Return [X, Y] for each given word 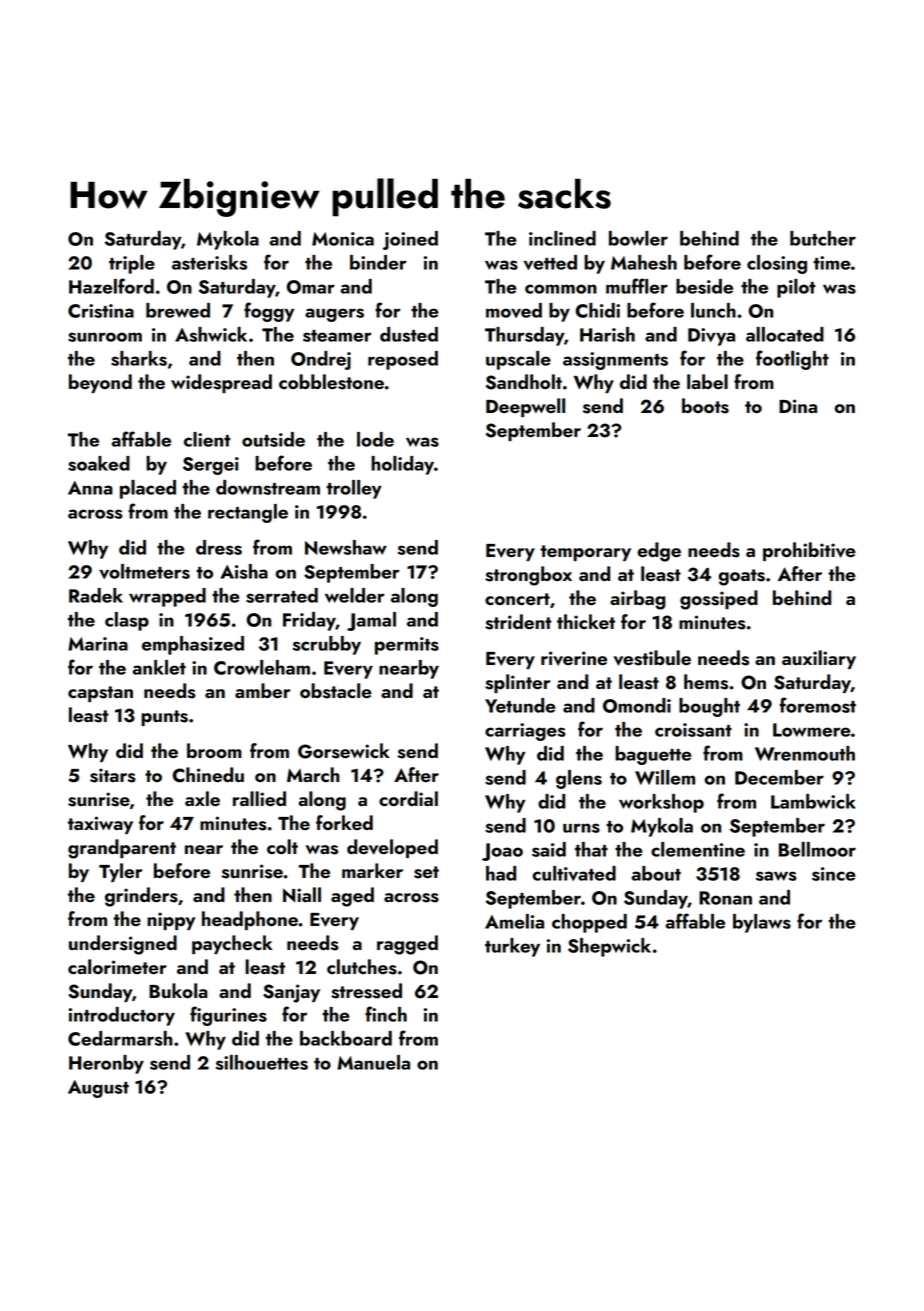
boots [705, 406]
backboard [346, 1038]
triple [132, 264]
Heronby [106, 1064]
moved [514, 310]
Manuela [373, 1062]
